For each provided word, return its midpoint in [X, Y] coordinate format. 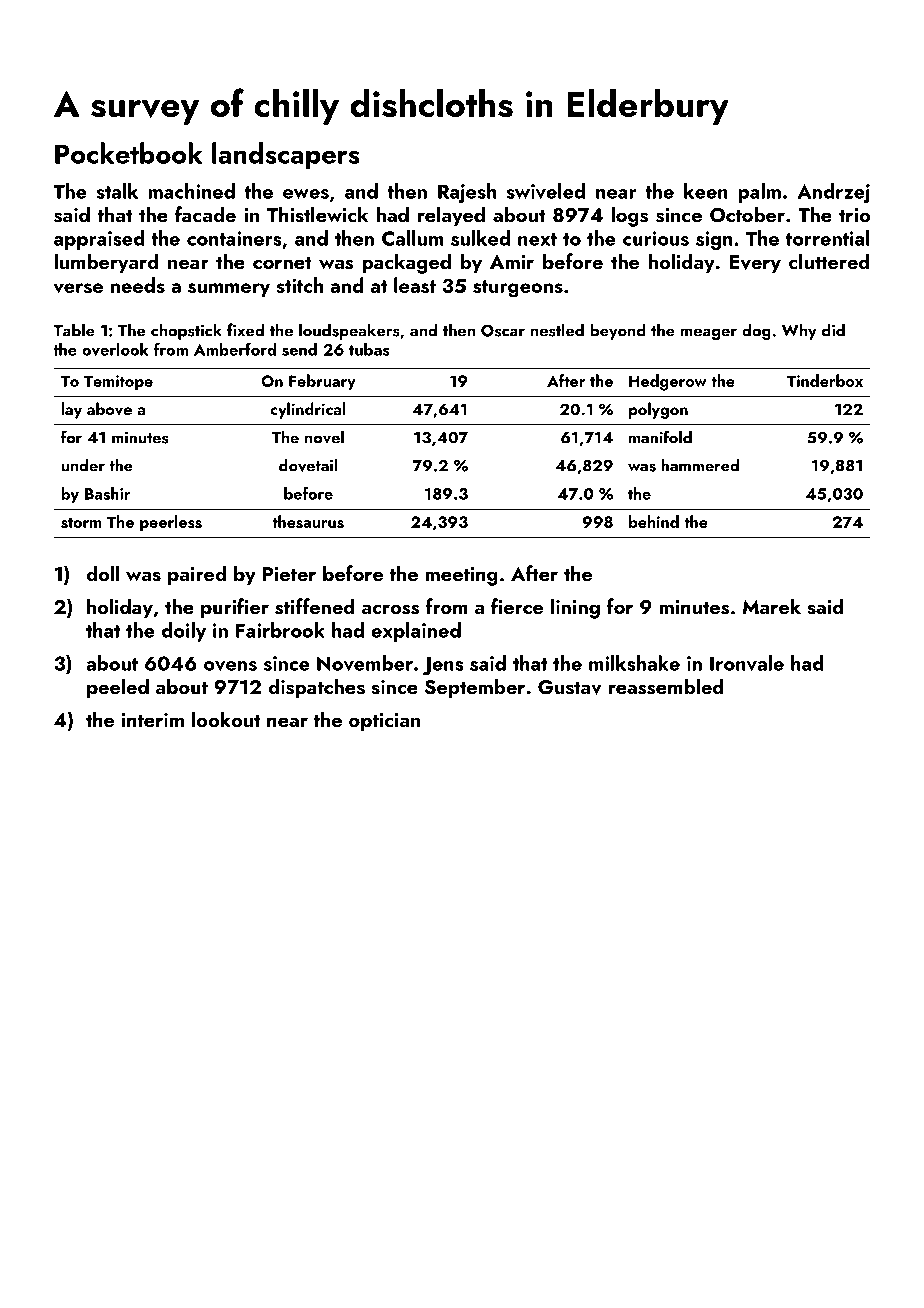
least [415, 285]
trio [854, 215]
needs [138, 285]
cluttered [829, 261]
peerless [171, 523]
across [391, 609]
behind [654, 521]
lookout [226, 719]
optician [384, 722]
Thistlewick [317, 214]
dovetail [308, 465]
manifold [660, 437]
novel [324, 437]
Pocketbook [128, 153]
